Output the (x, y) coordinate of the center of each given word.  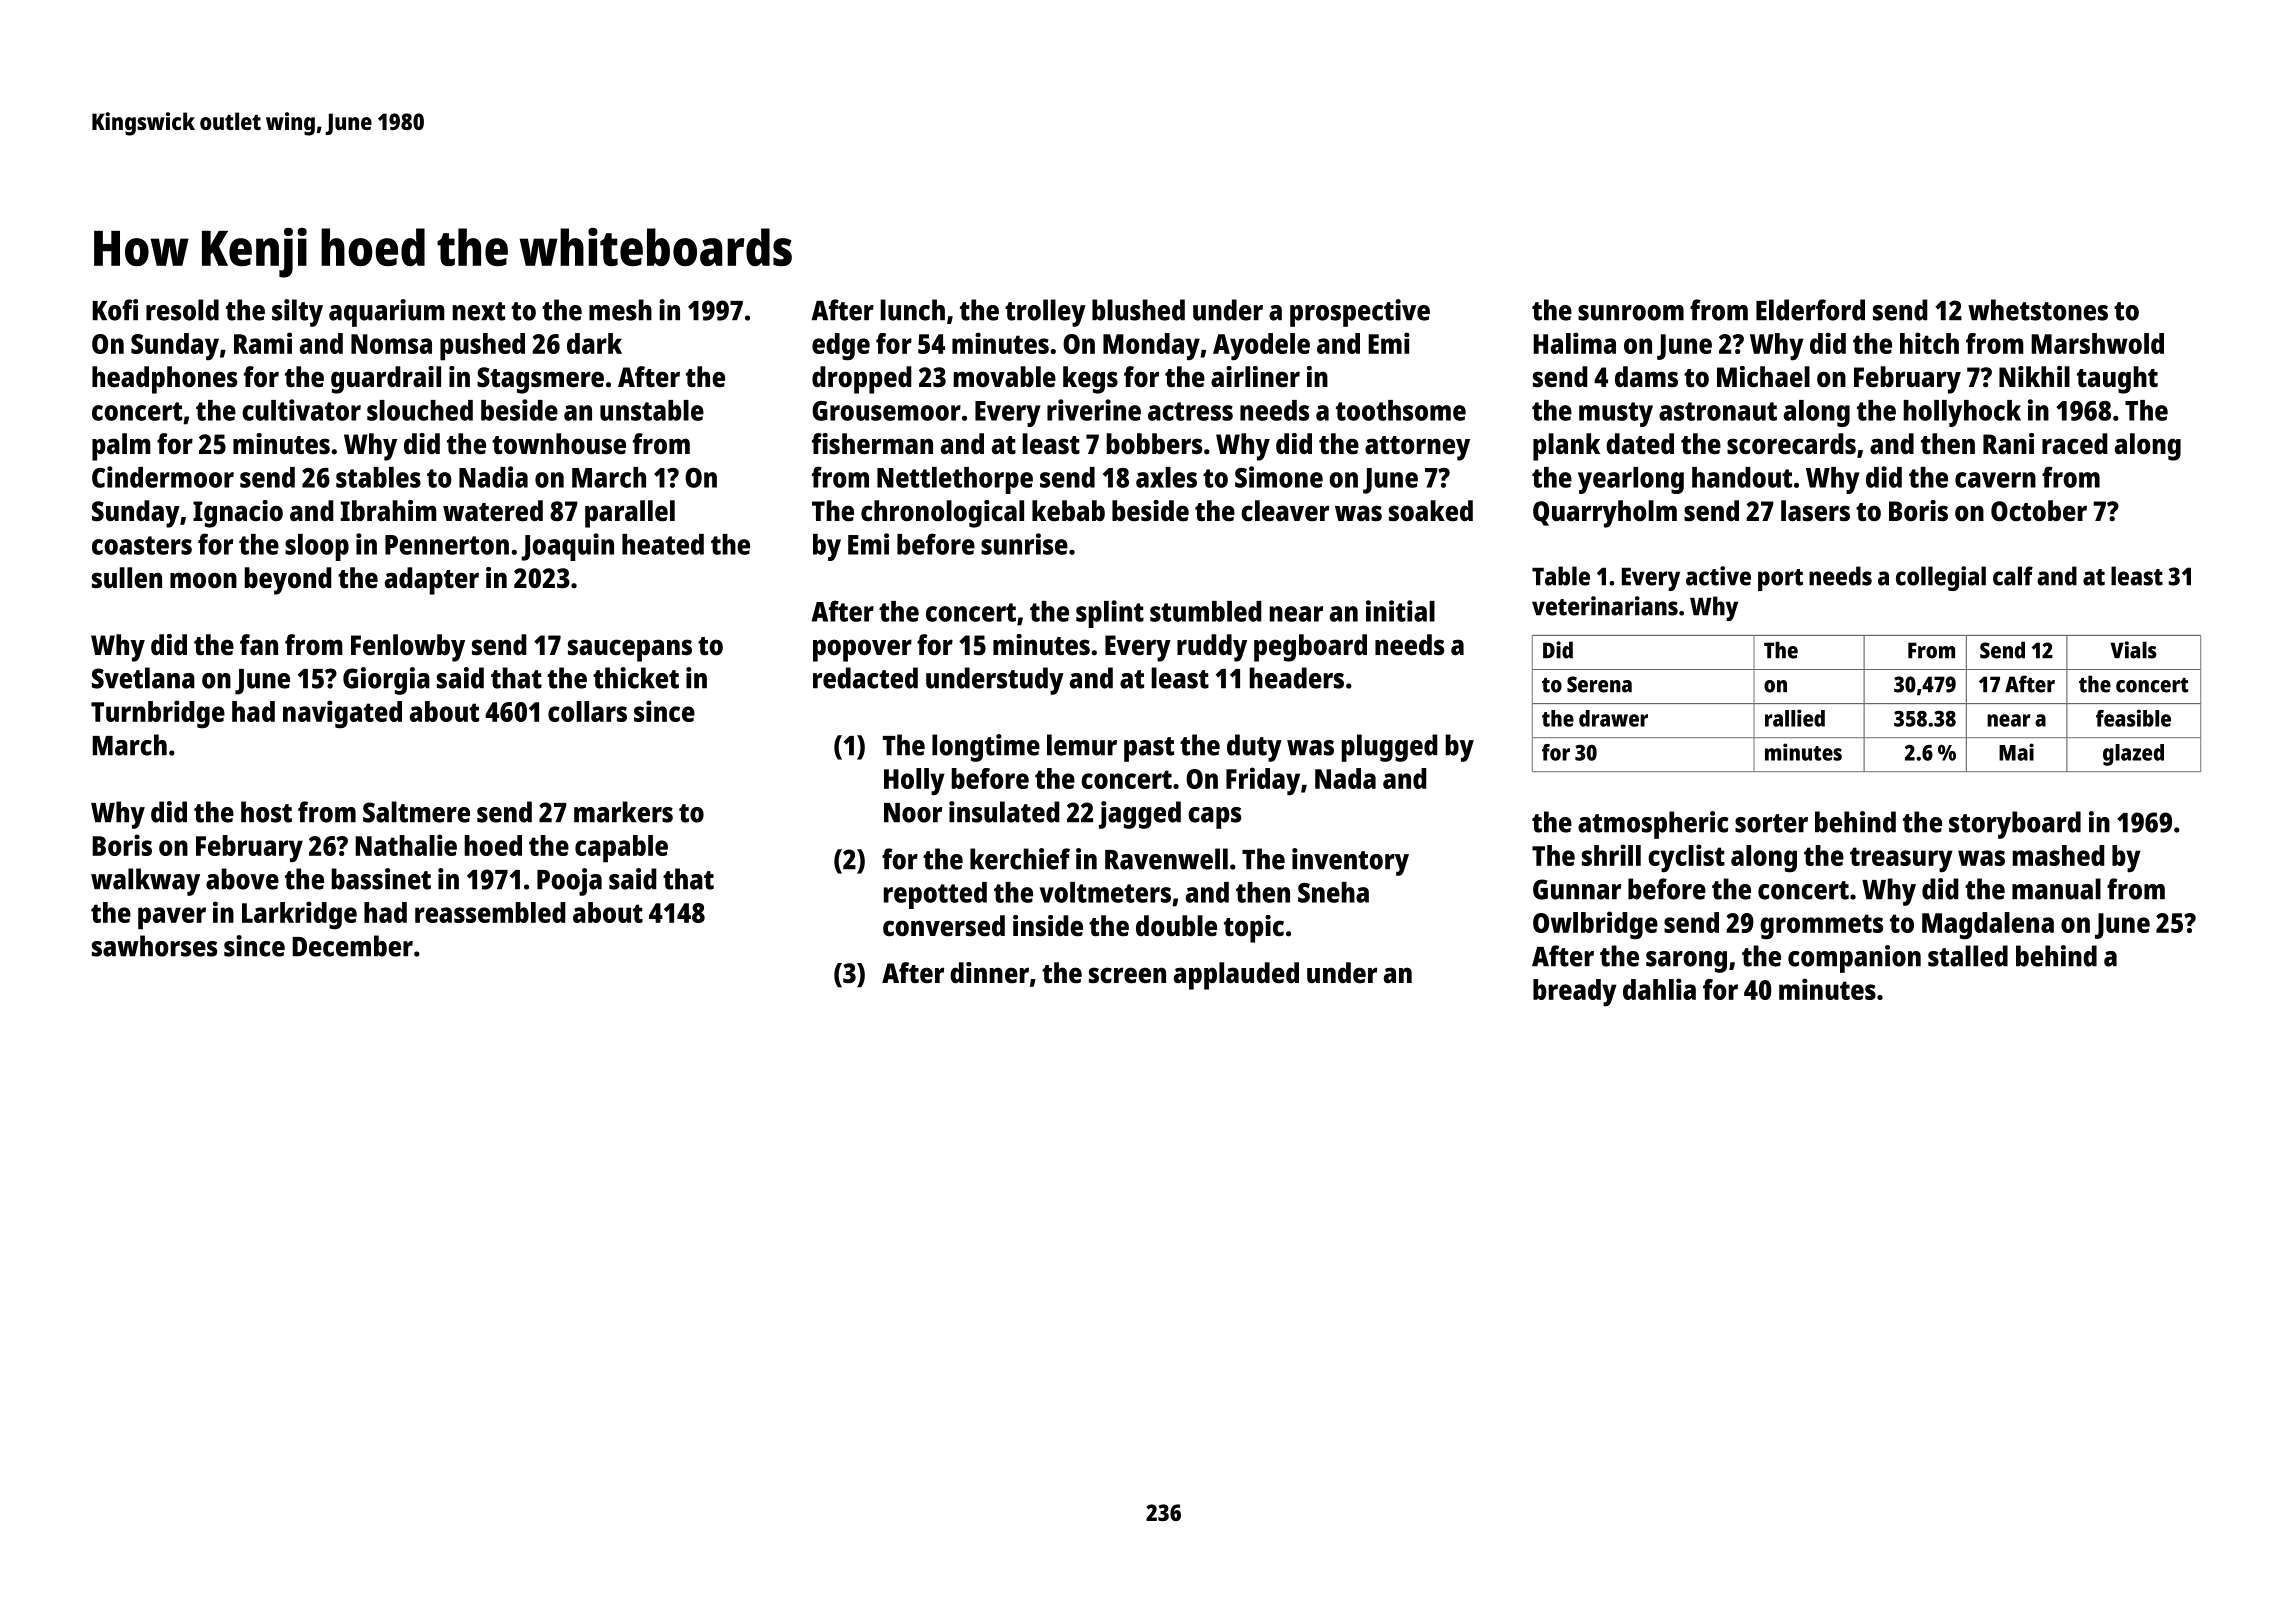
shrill (1611, 855)
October (2039, 511)
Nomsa (391, 344)
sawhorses (154, 946)
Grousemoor (886, 411)
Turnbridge (158, 714)
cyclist (1686, 858)
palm (121, 447)
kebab (1068, 511)
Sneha (1333, 892)
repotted (935, 895)
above (242, 879)
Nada (1345, 778)
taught (2117, 380)
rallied (1795, 718)
